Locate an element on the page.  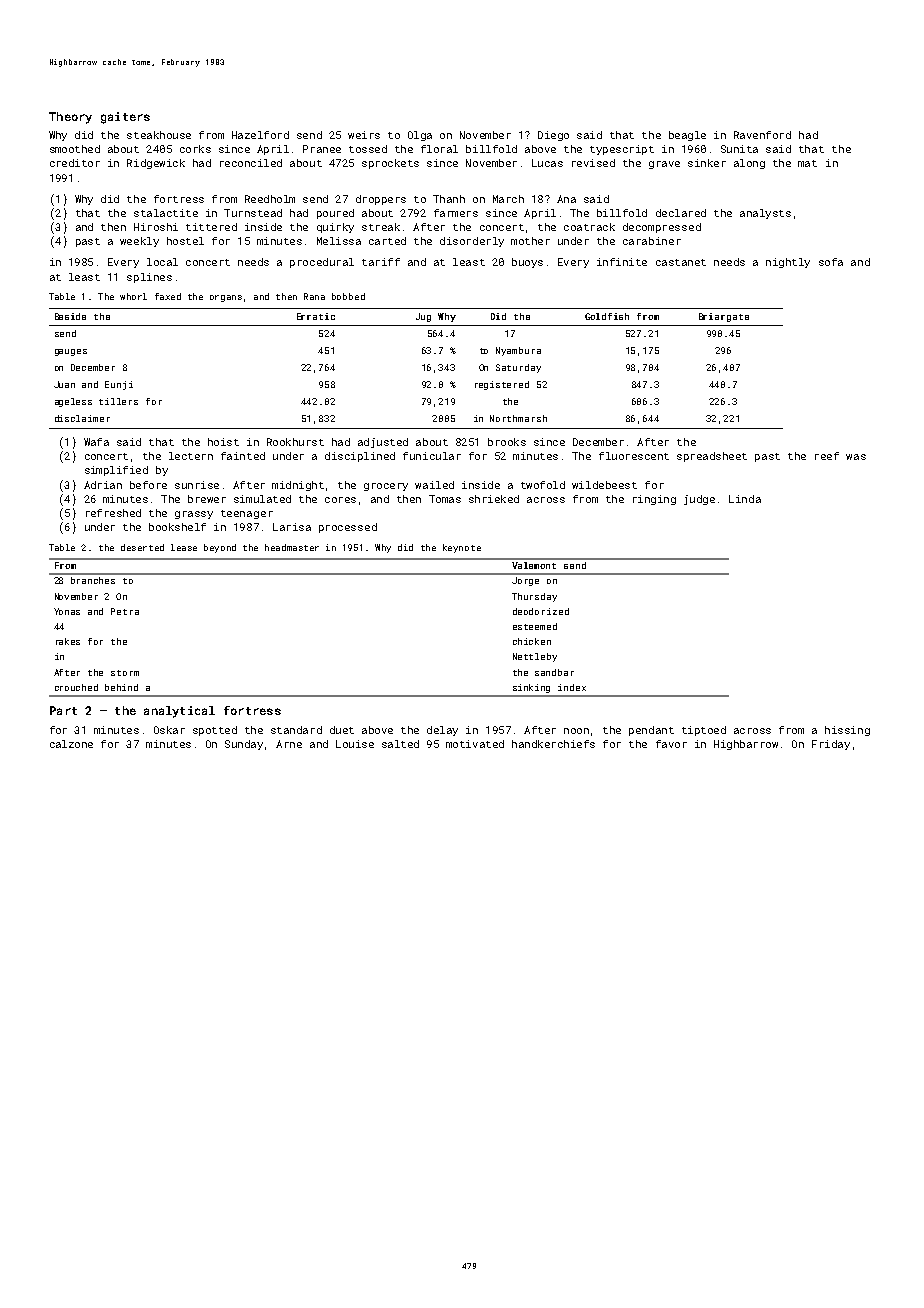
Petra is located at coordinates (125, 611).
